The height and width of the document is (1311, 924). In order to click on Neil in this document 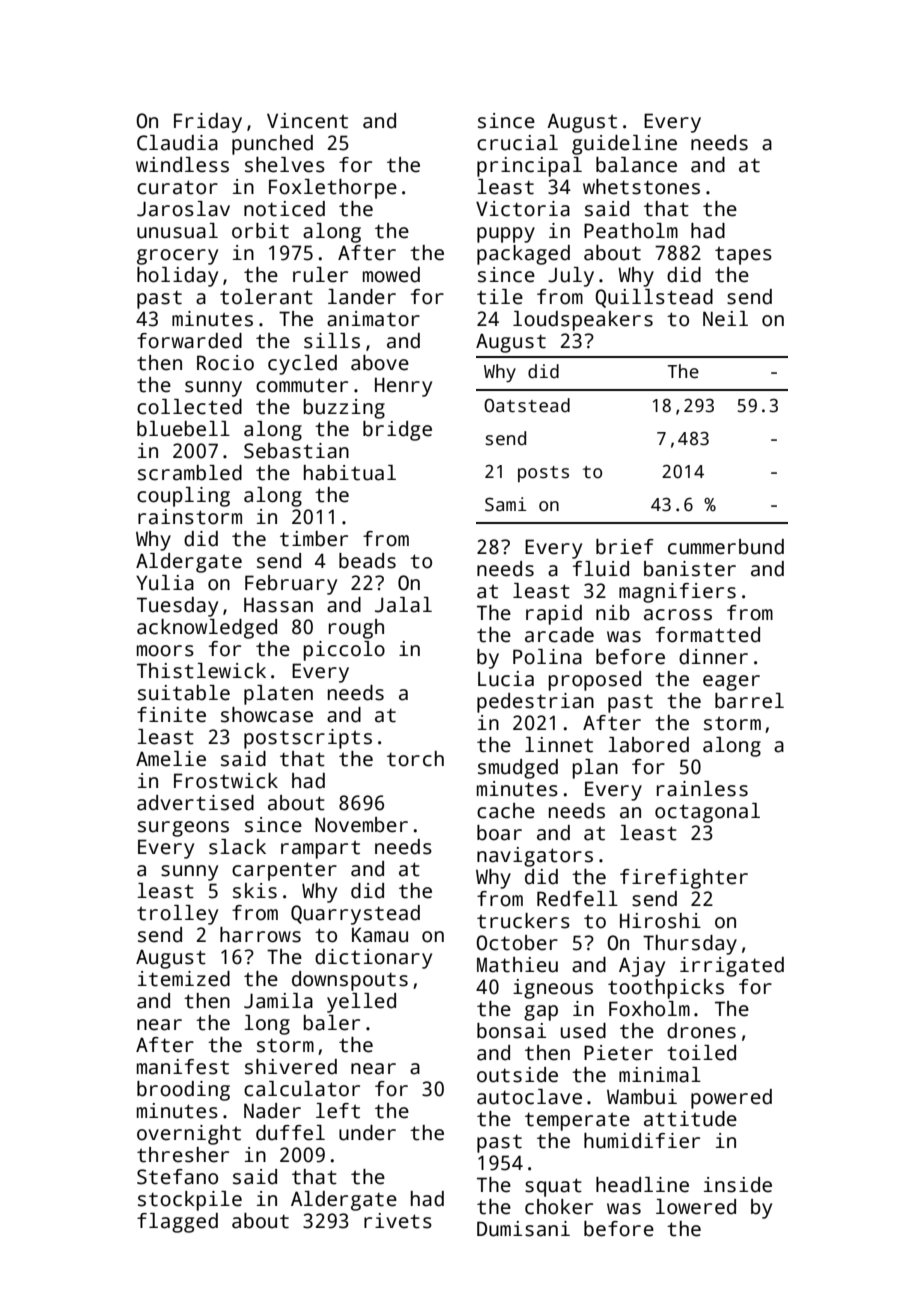, I will do `click(725, 319)`.
